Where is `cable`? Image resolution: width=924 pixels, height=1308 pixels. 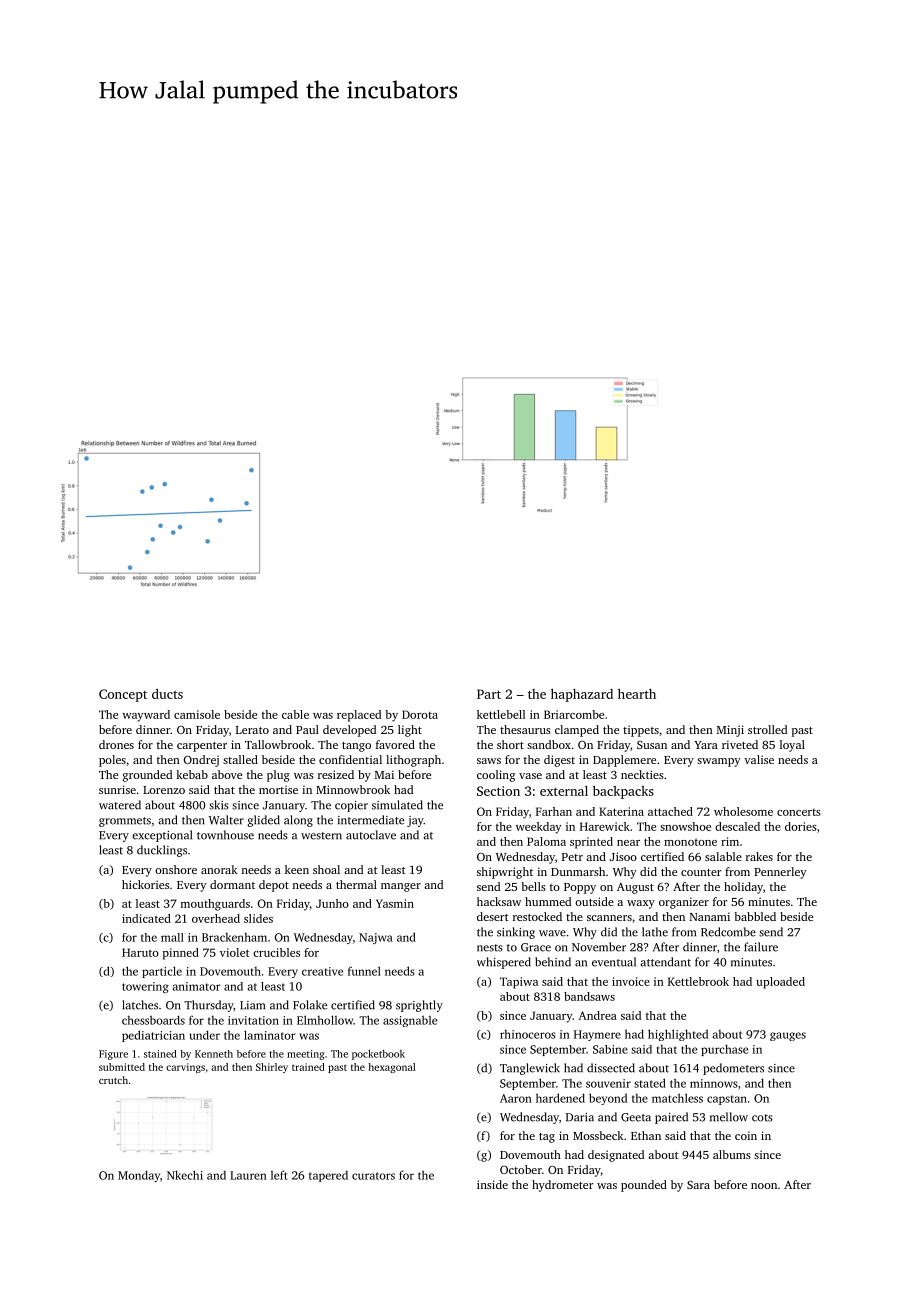 cable is located at coordinates (295, 714).
